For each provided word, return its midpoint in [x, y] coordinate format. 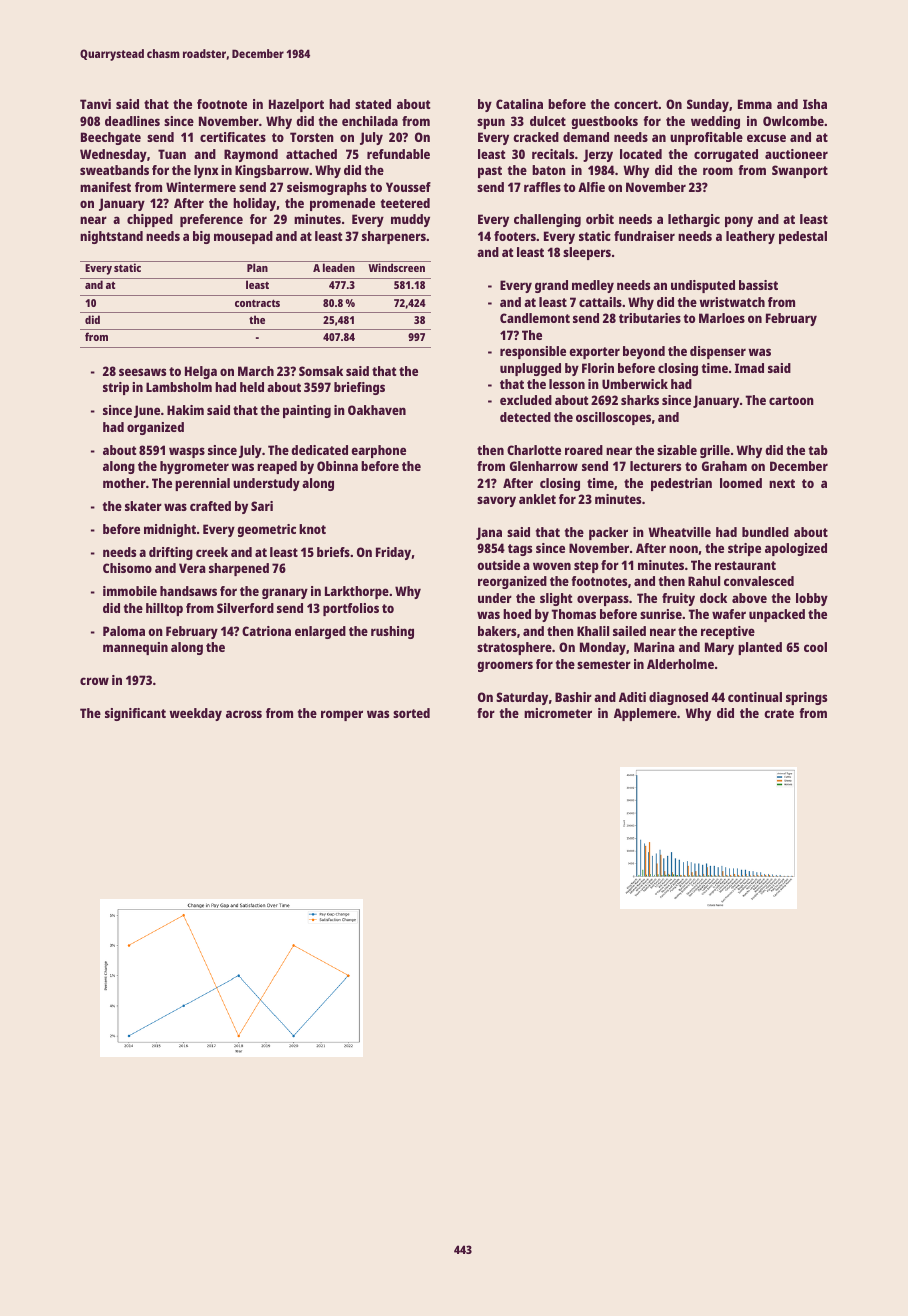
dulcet [548, 121]
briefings [359, 388]
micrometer [558, 713]
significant [135, 714]
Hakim [185, 410]
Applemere [645, 714]
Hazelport [296, 105]
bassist [758, 285]
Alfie [591, 187]
